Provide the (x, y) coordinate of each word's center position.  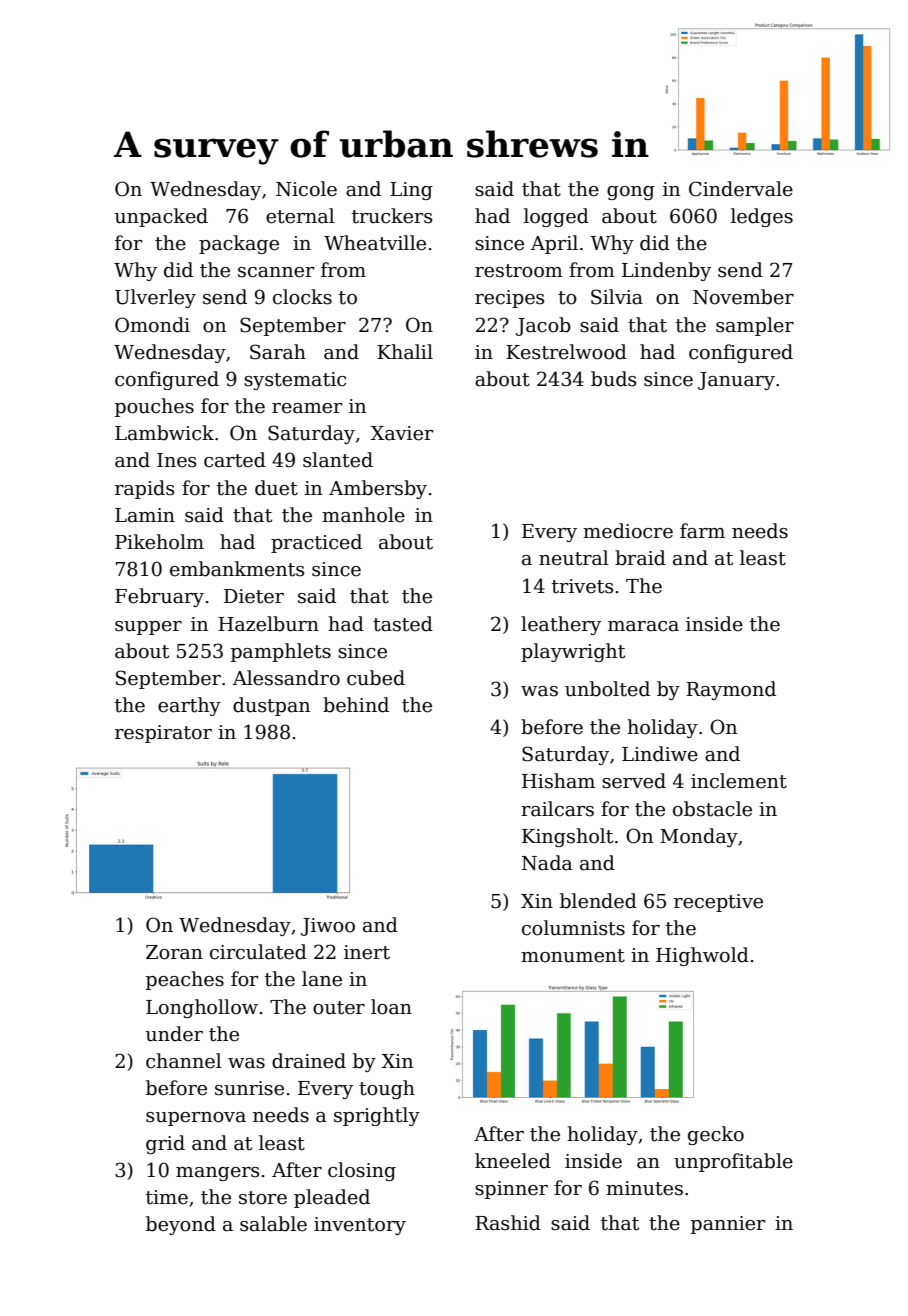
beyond (181, 1225)
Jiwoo (328, 927)
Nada (547, 863)
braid (640, 558)
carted (235, 460)
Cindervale (741, 189)
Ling (411, 191)
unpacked (161, 217)
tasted (403, 624)
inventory (360, 1226)
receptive (718, 903)
